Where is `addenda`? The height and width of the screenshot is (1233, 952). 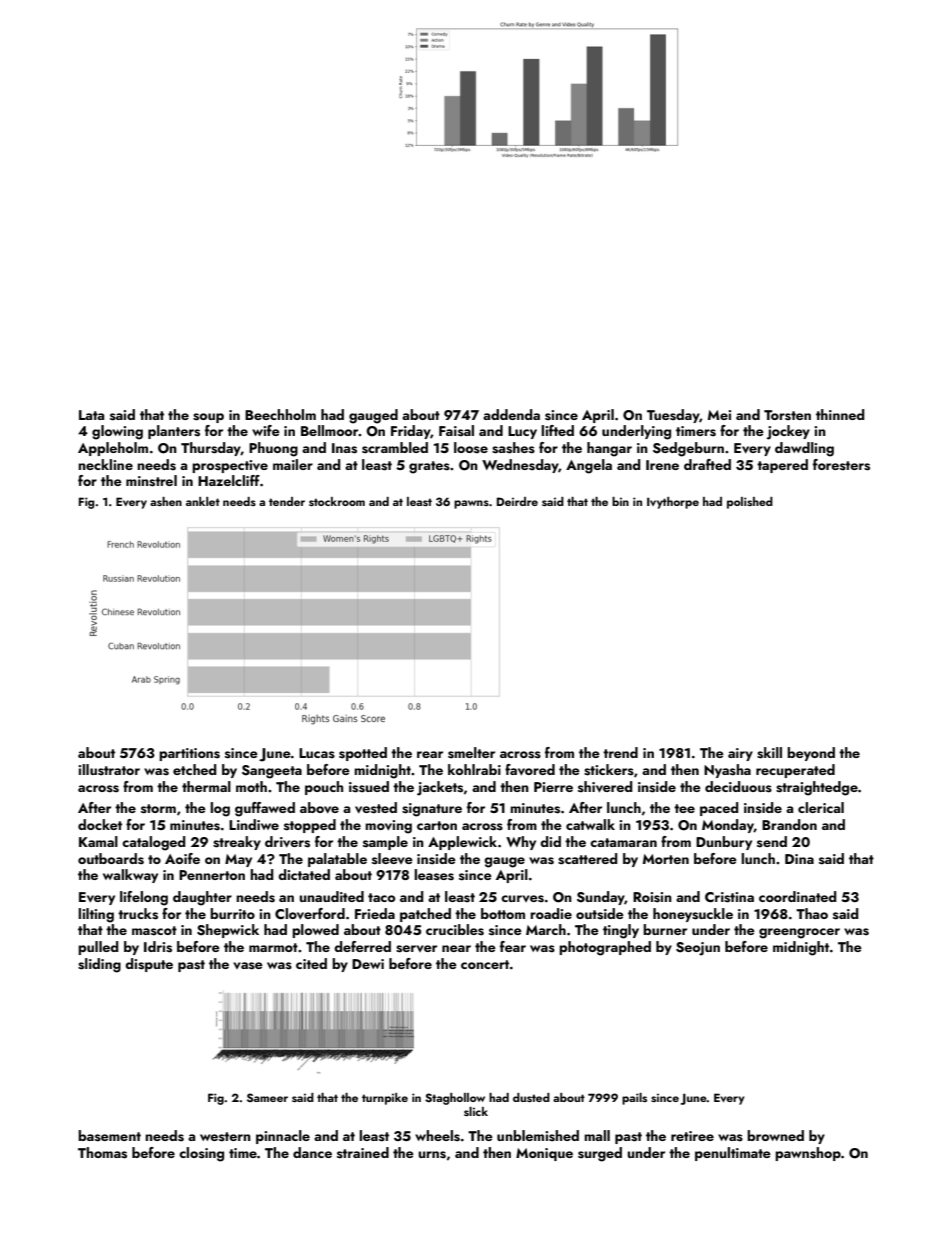 addenda is located at coordinates (511, 414).
